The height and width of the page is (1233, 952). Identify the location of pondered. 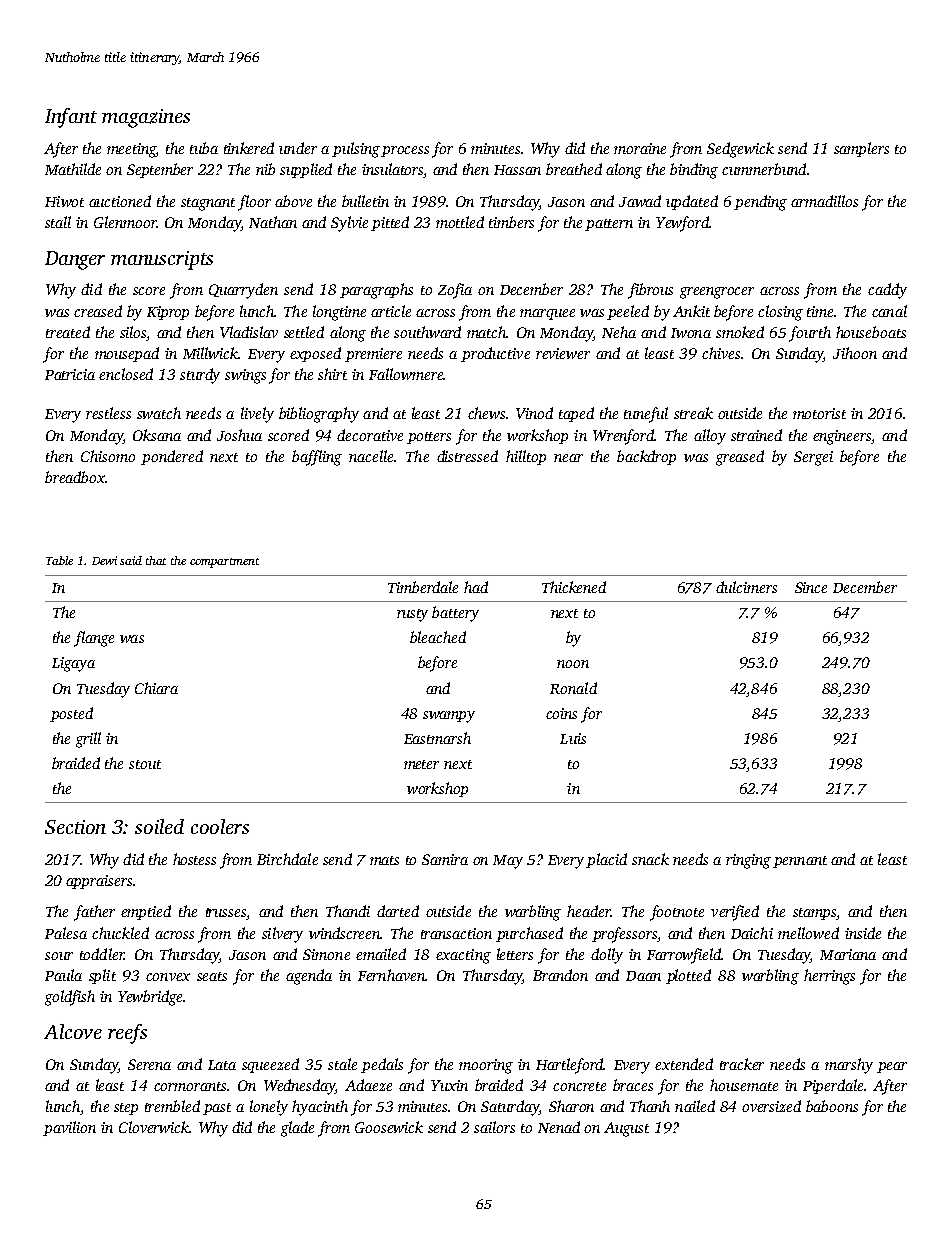
(172, 457).
